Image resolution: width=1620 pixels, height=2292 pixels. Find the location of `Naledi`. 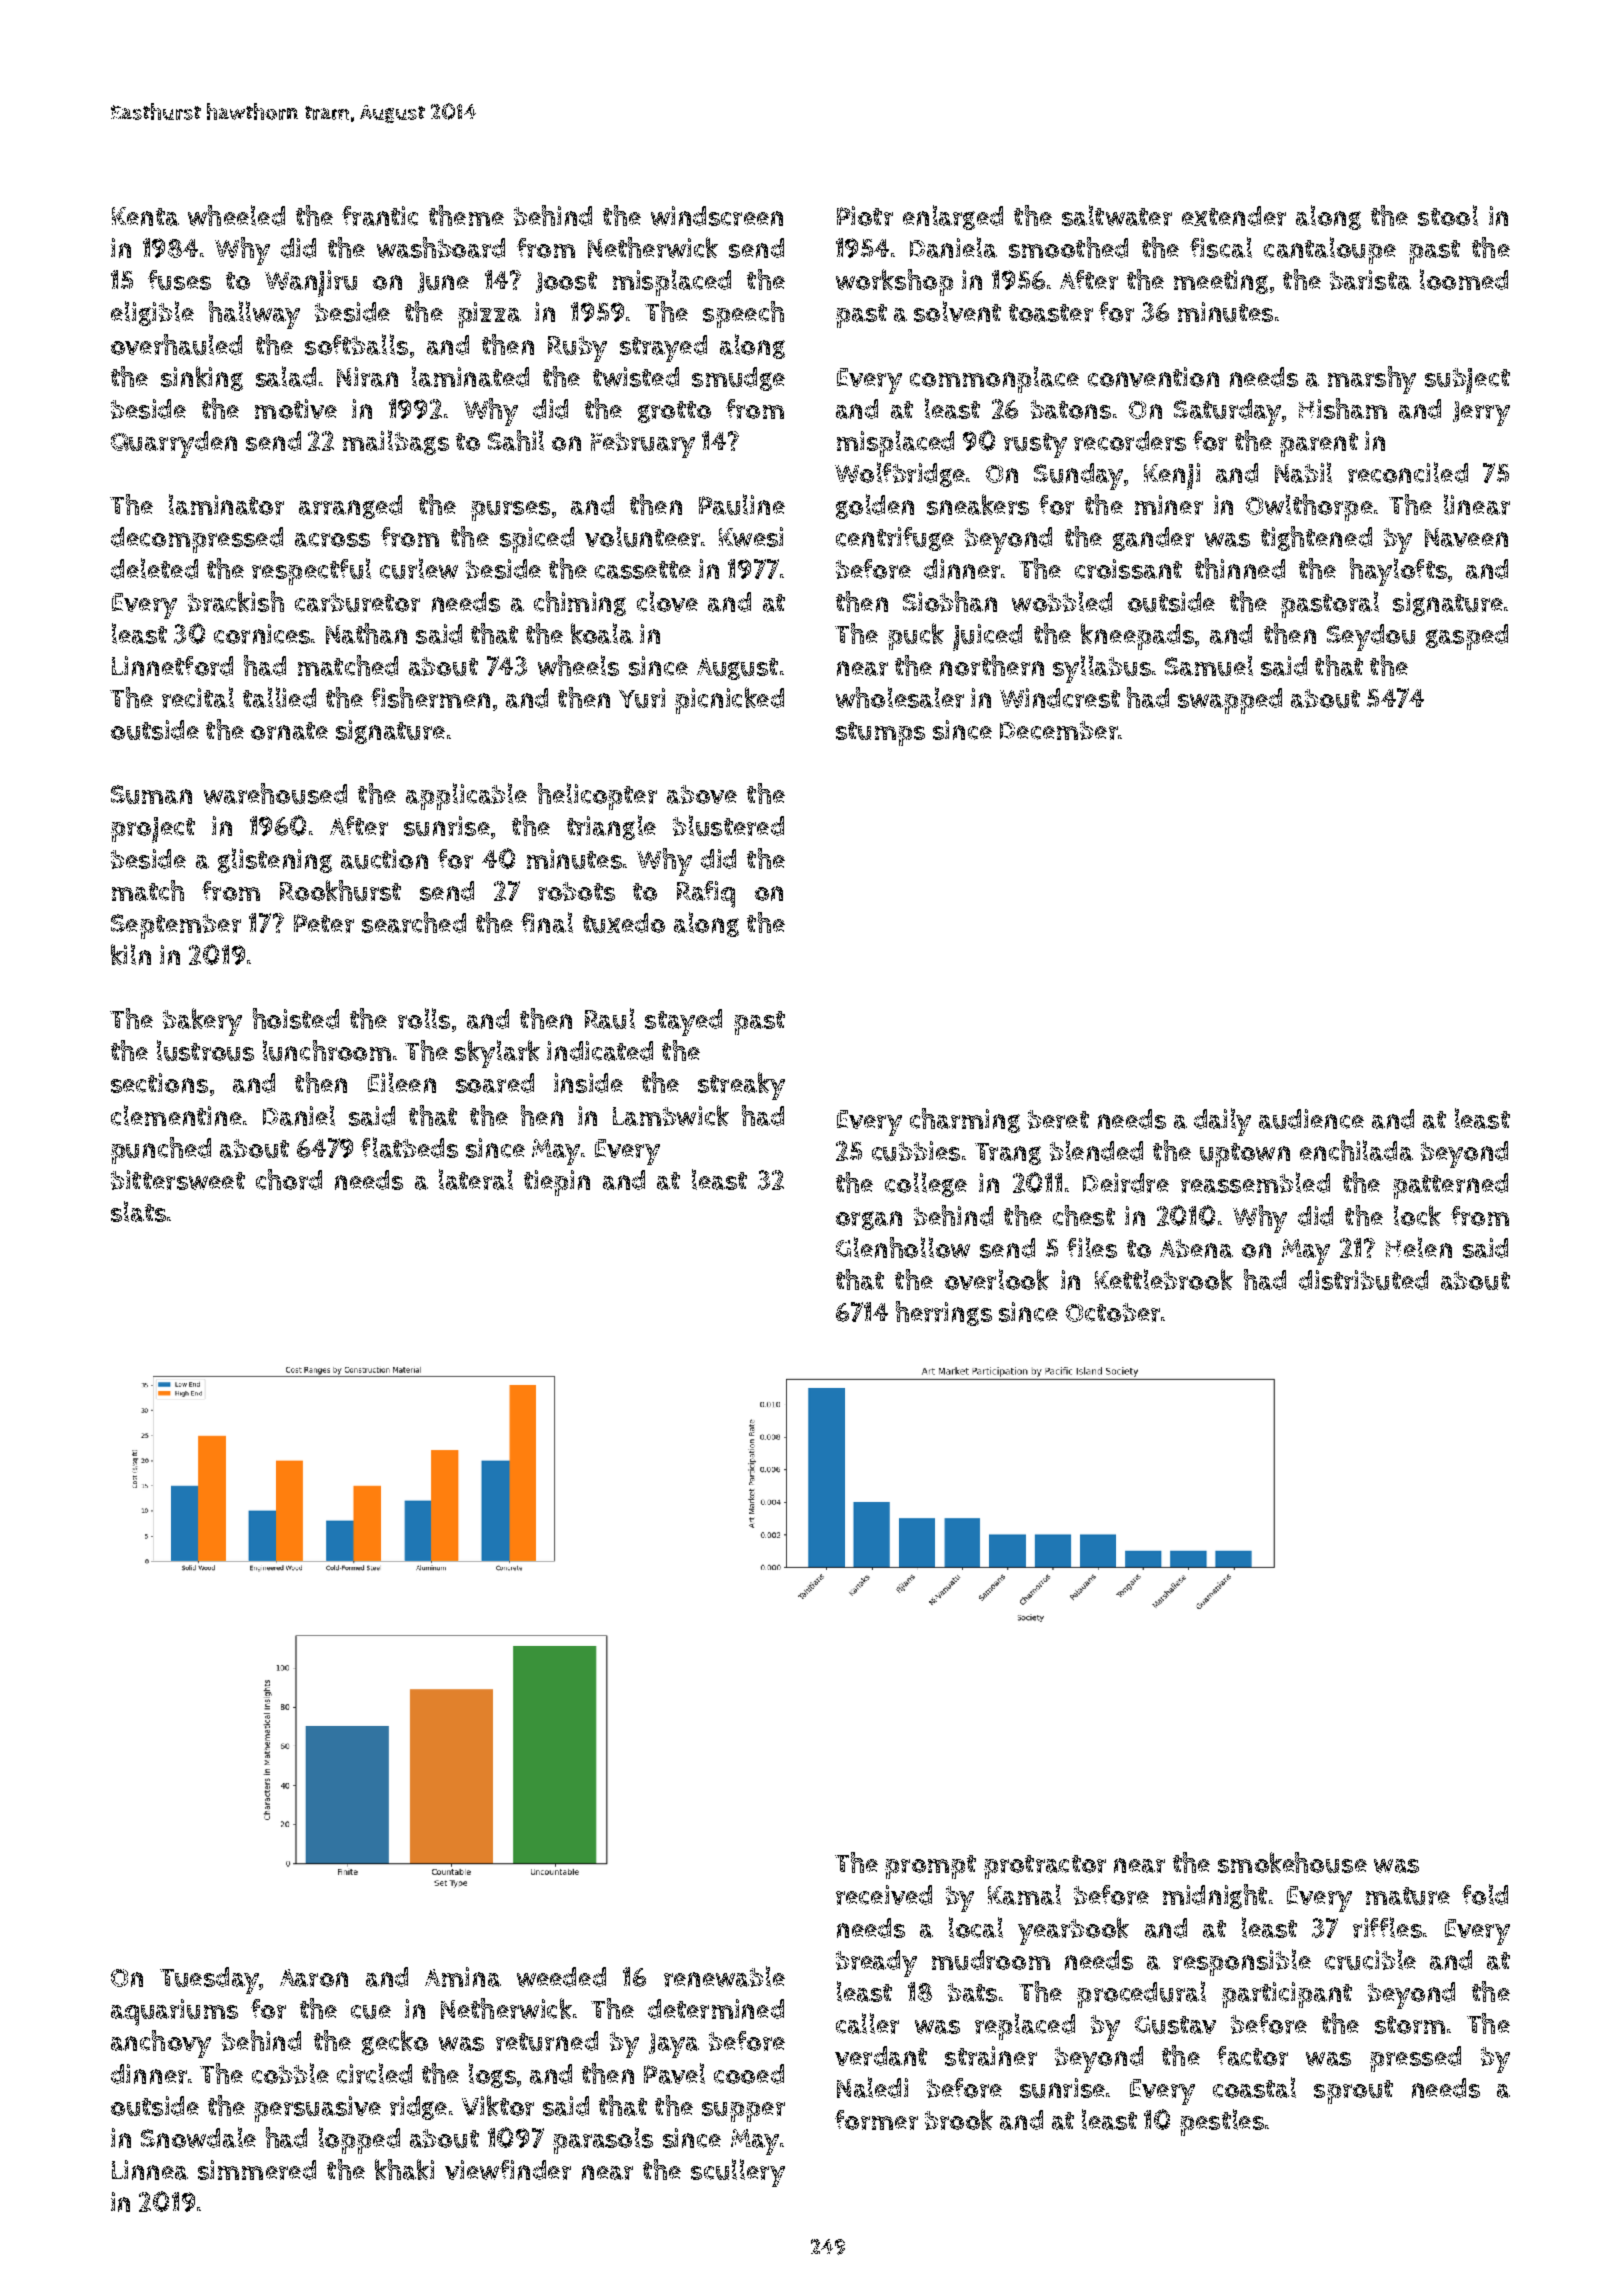

Naledi is located at coordinates (872, 2087).
